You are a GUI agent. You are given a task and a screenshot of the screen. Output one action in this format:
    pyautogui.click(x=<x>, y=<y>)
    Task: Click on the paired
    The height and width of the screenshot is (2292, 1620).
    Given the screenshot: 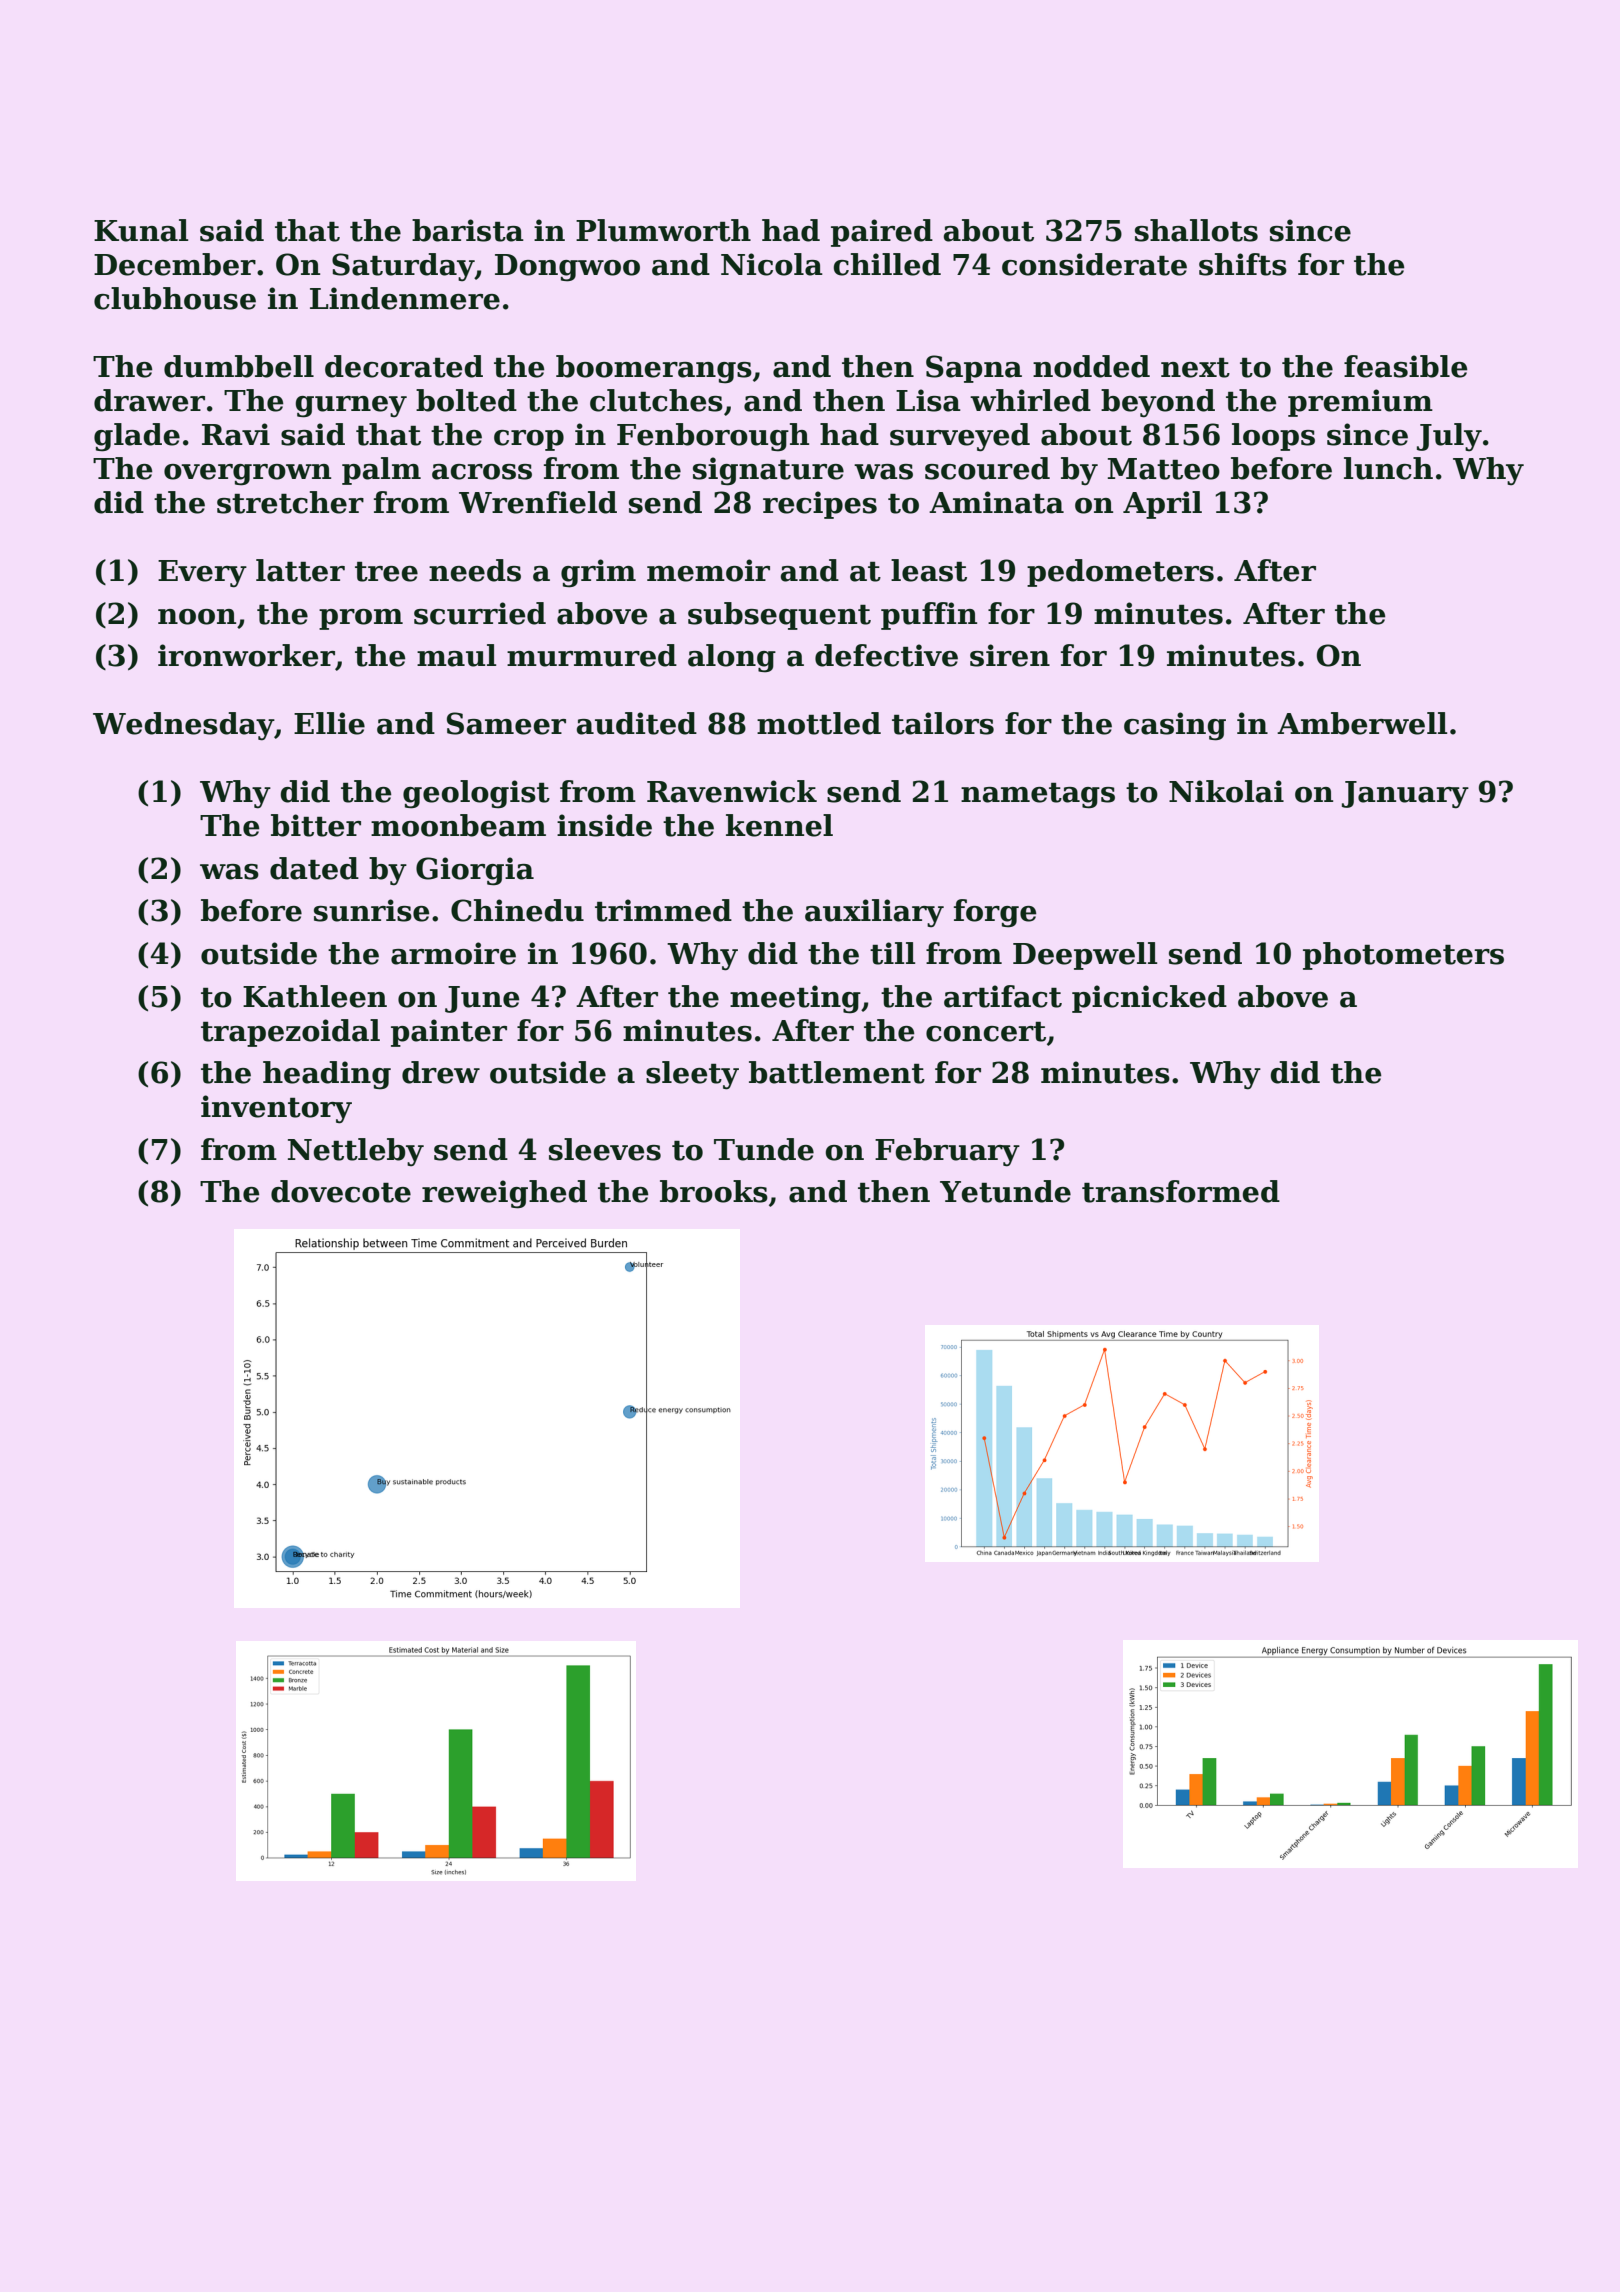 What is the action you would take?
    pyautogui.click(x=882, y=233)
